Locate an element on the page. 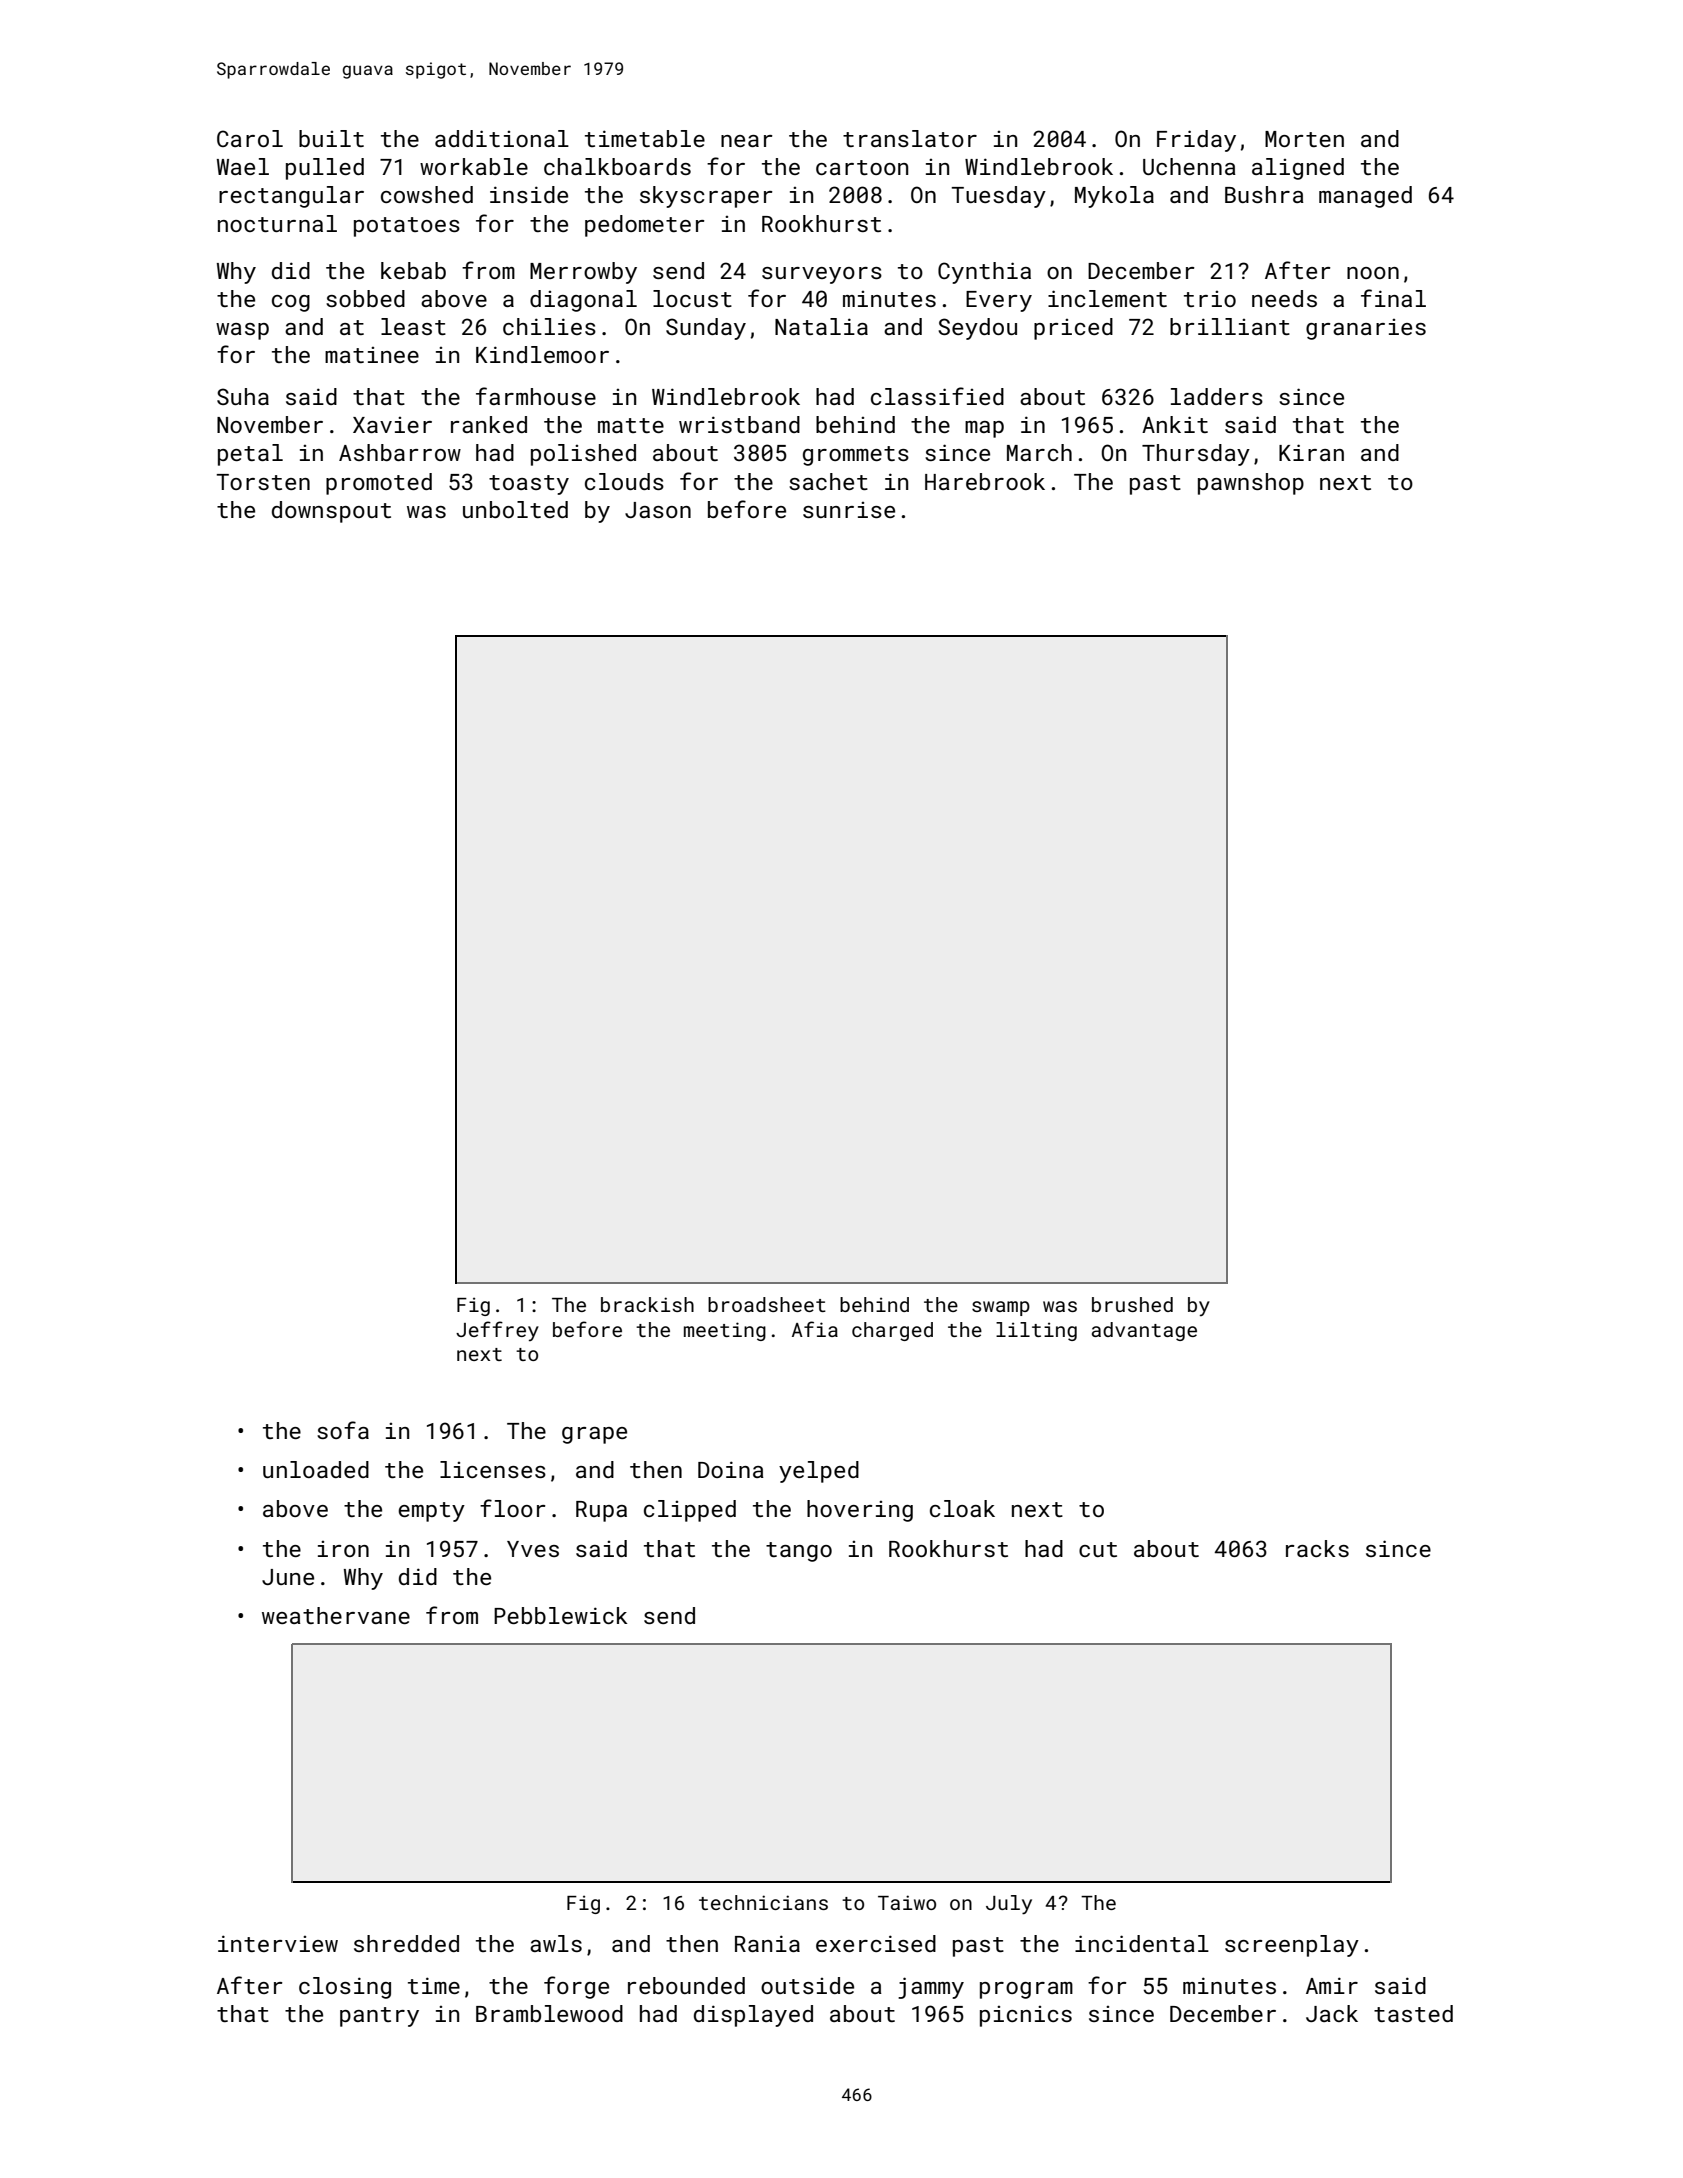 The height and width of the document is (2178, 1683). near is located at coordinates (747, 141).
